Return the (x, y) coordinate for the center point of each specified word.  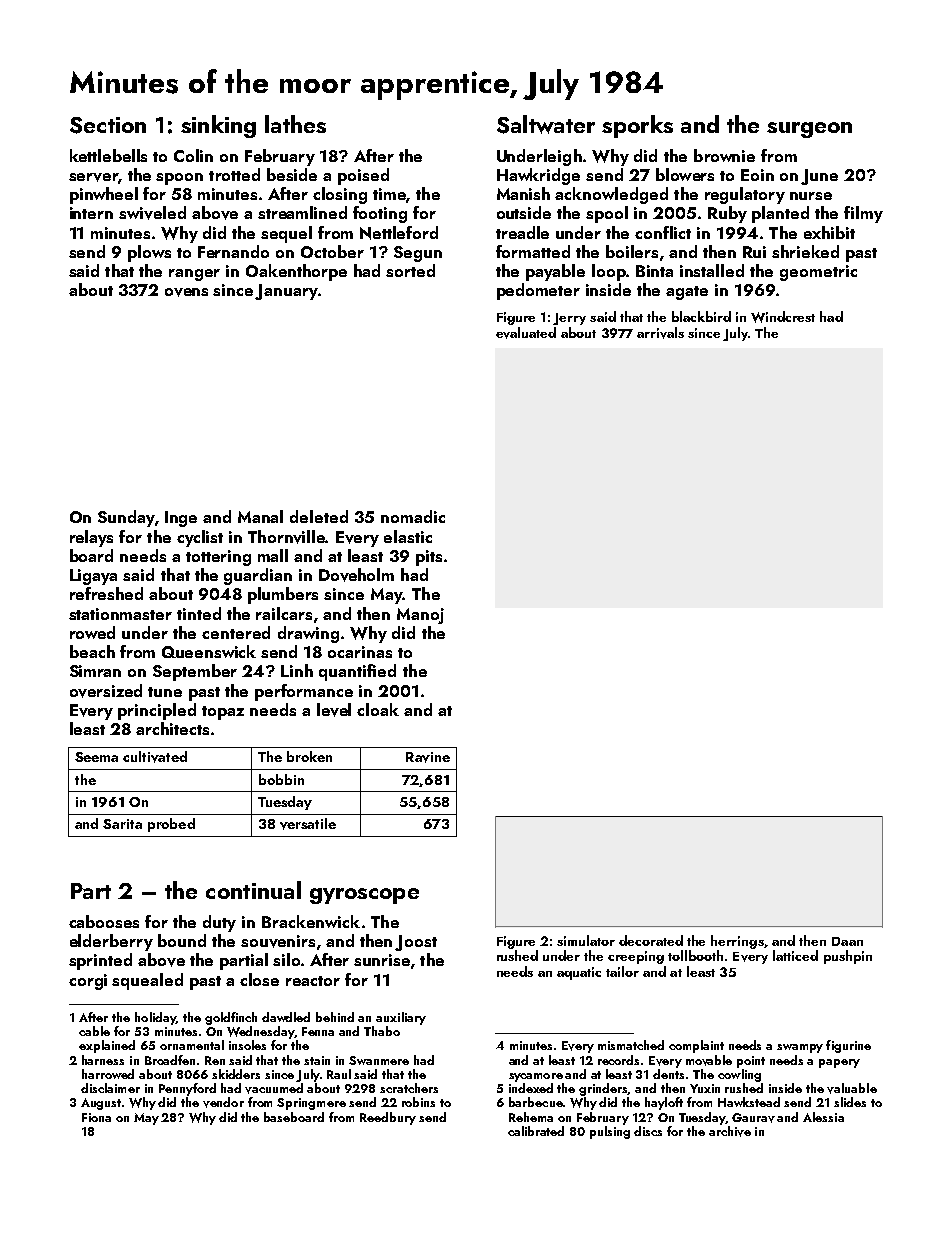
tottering (218, 558)
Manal (260, 516)
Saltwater (546, 124)
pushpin (848, 957)
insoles (247, 1045)
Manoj (420, 616)
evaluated (526, 333)
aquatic (579, 973)
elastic (408, 536)
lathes (295, 124)
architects (172, 728)
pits (429, 558)
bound (182, 940)
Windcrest (783, 317)
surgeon (809, 130)
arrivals (660, 333)
